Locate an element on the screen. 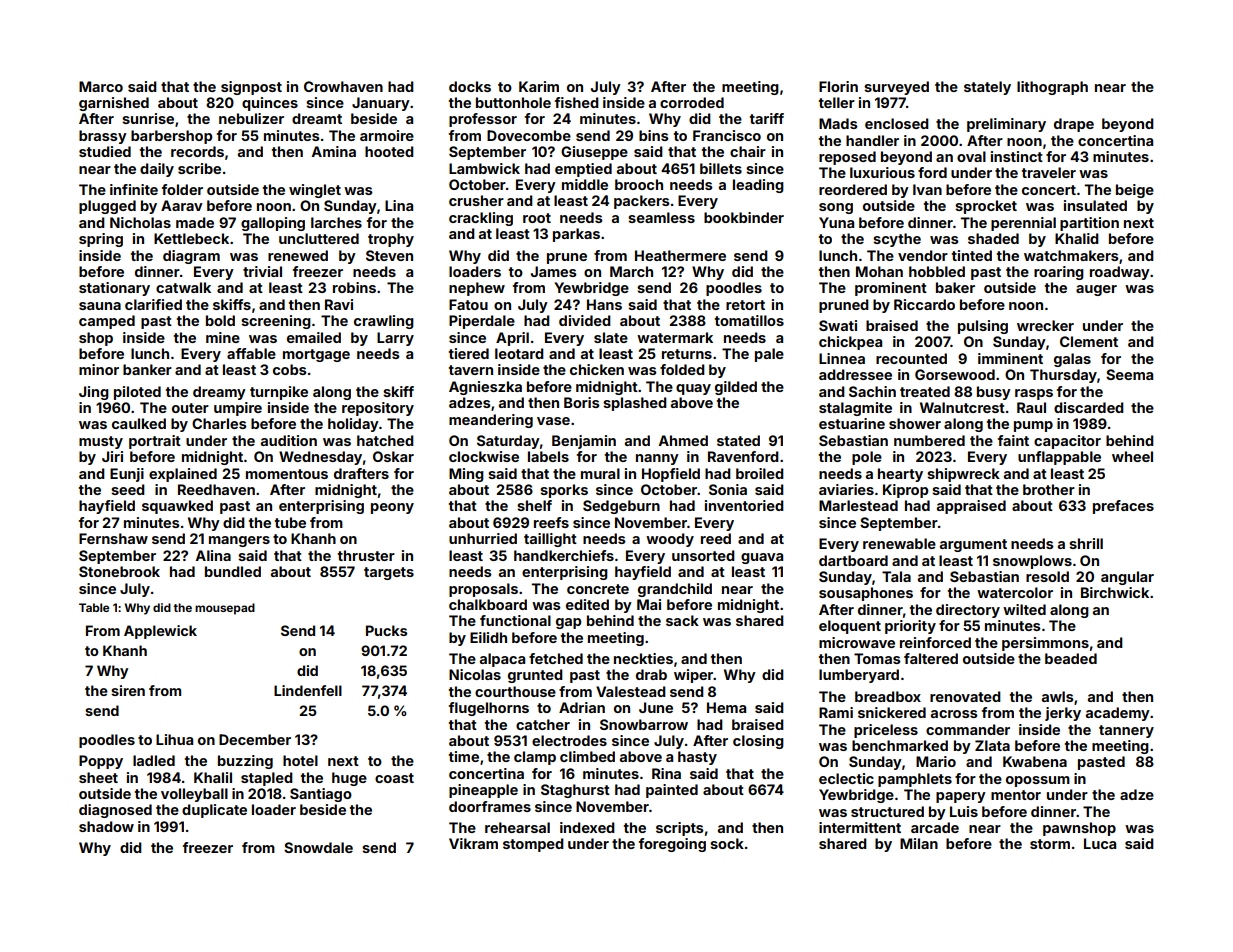 This screenshot has width=1233, height=952. targets is located at coordinates (389, 573).
